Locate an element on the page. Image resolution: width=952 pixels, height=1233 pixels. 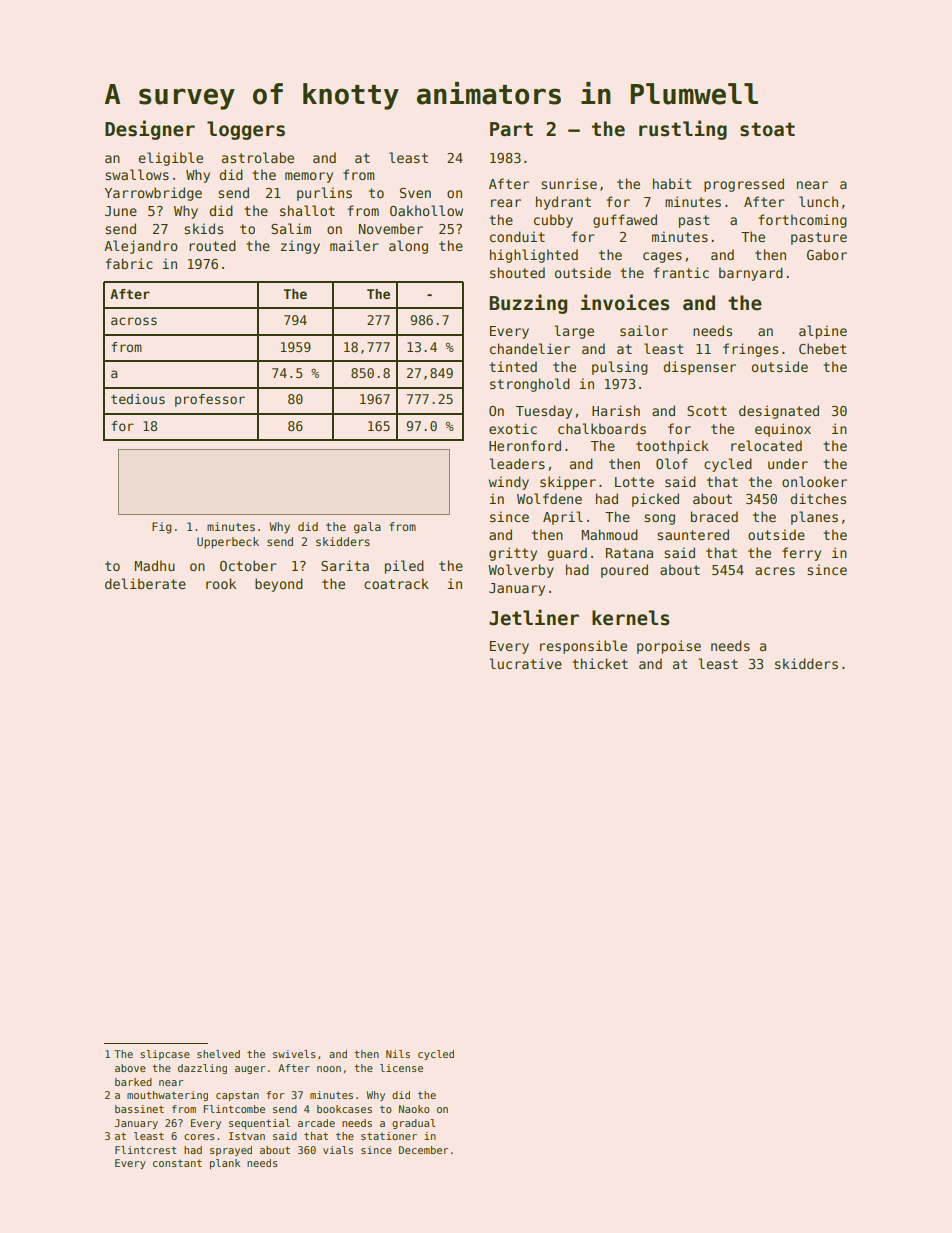
beyond is located at coordinates (279, 585).
